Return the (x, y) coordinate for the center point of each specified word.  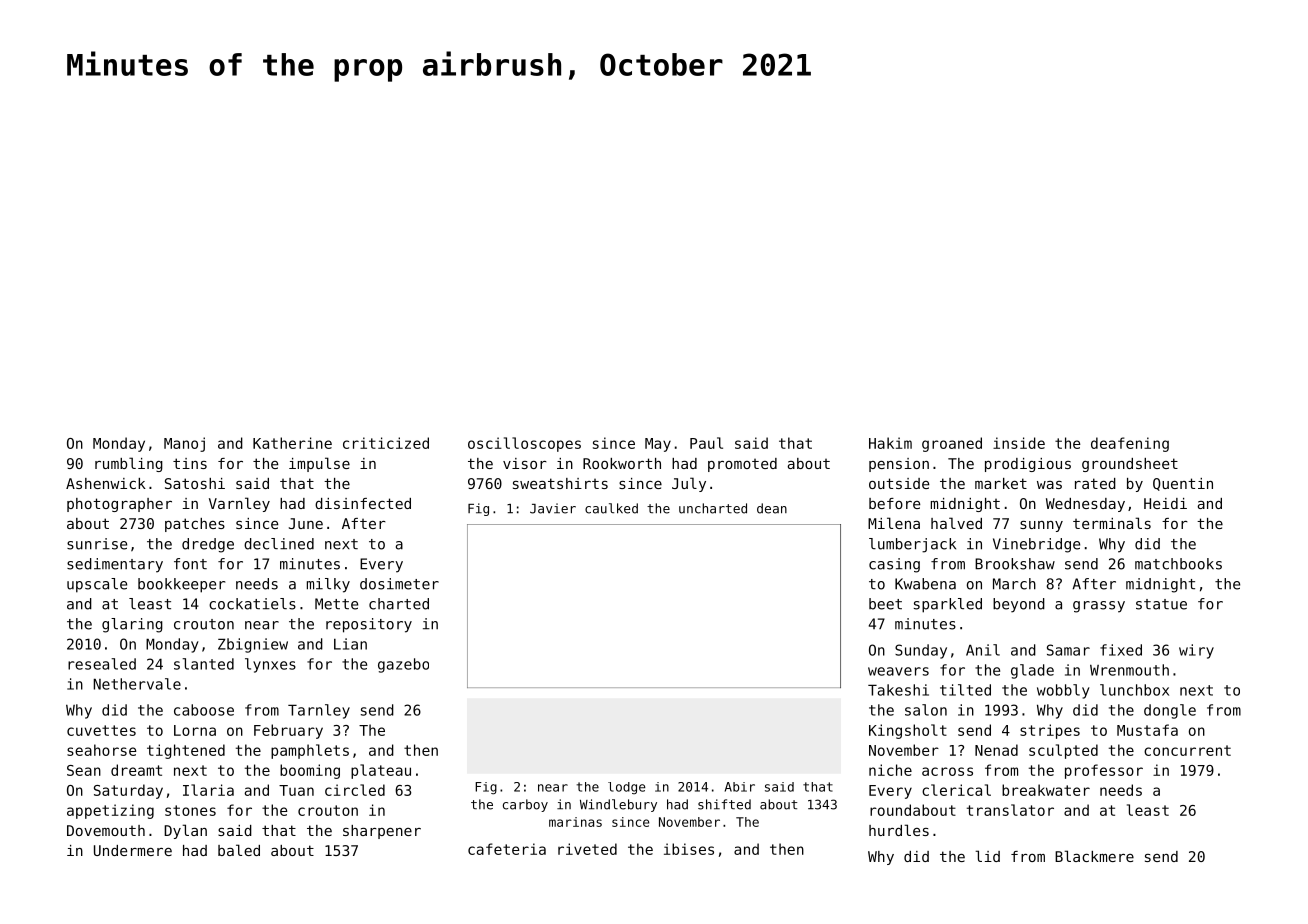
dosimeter (399, 584)
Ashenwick (106, 483)
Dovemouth (106, 830)
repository (369, 625)
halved (956, 523)
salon (926, 710)
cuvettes (101, 730)
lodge (627, 788)
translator (1010, 810)
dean (772, 508)
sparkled (948, 605)
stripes (1050, 731)
